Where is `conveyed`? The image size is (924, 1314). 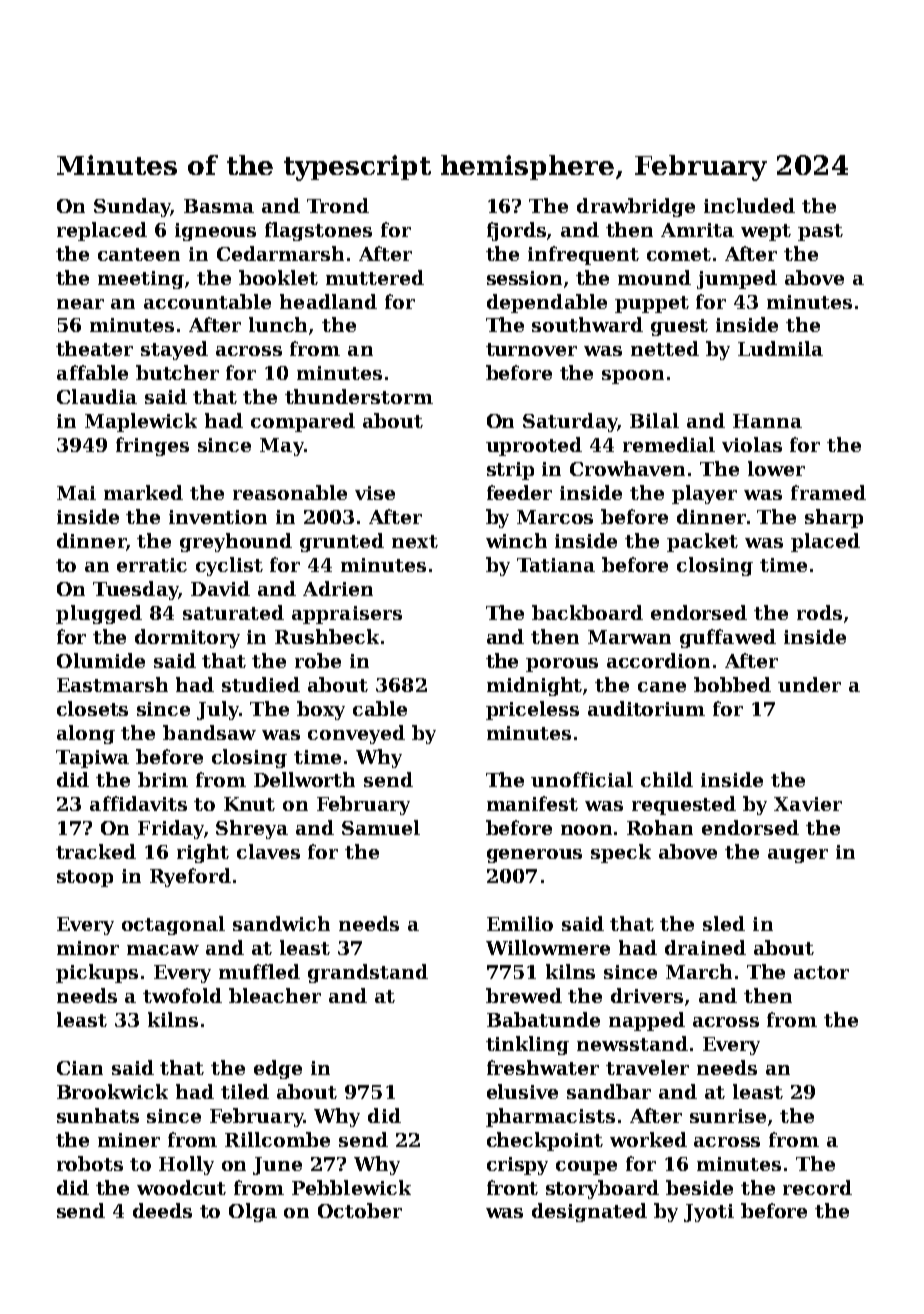 conveyed is located at coordinates (356, 734).
